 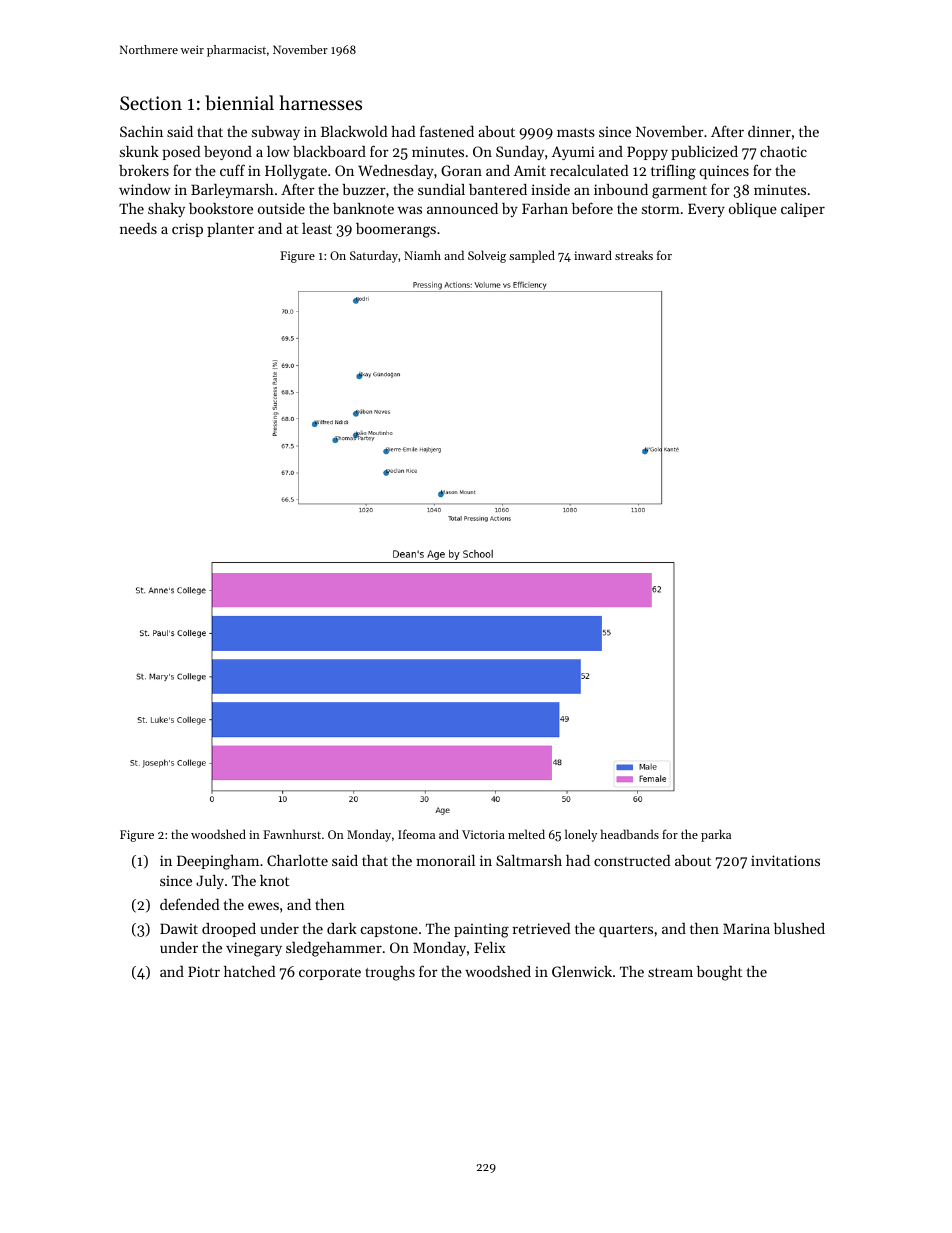 What do you see at coordinates (145, 189) in the page?
I see `window` at bounding box center [145, 189].
